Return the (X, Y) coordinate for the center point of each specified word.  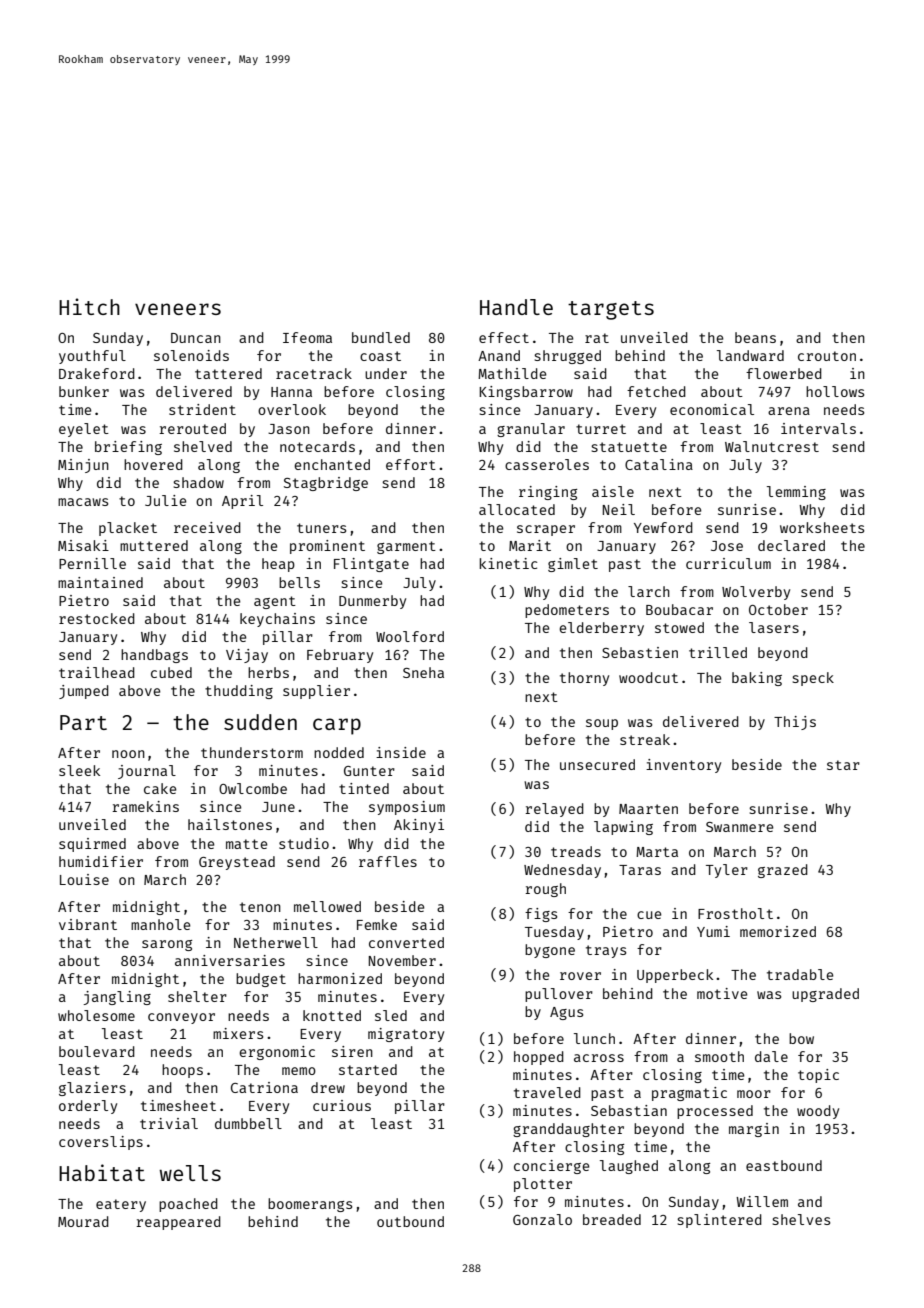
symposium (407, 808)
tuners (321, 528)
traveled (547, 1092)
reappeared (178, 1223)
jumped (84, 692)
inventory (683, 766)
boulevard (97, 1051)
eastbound (784, 1165)
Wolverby (756, 593)
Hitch (89, 306)
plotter (543, 1185)
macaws (83, 502)
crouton (827, 356)
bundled (381, 337)
